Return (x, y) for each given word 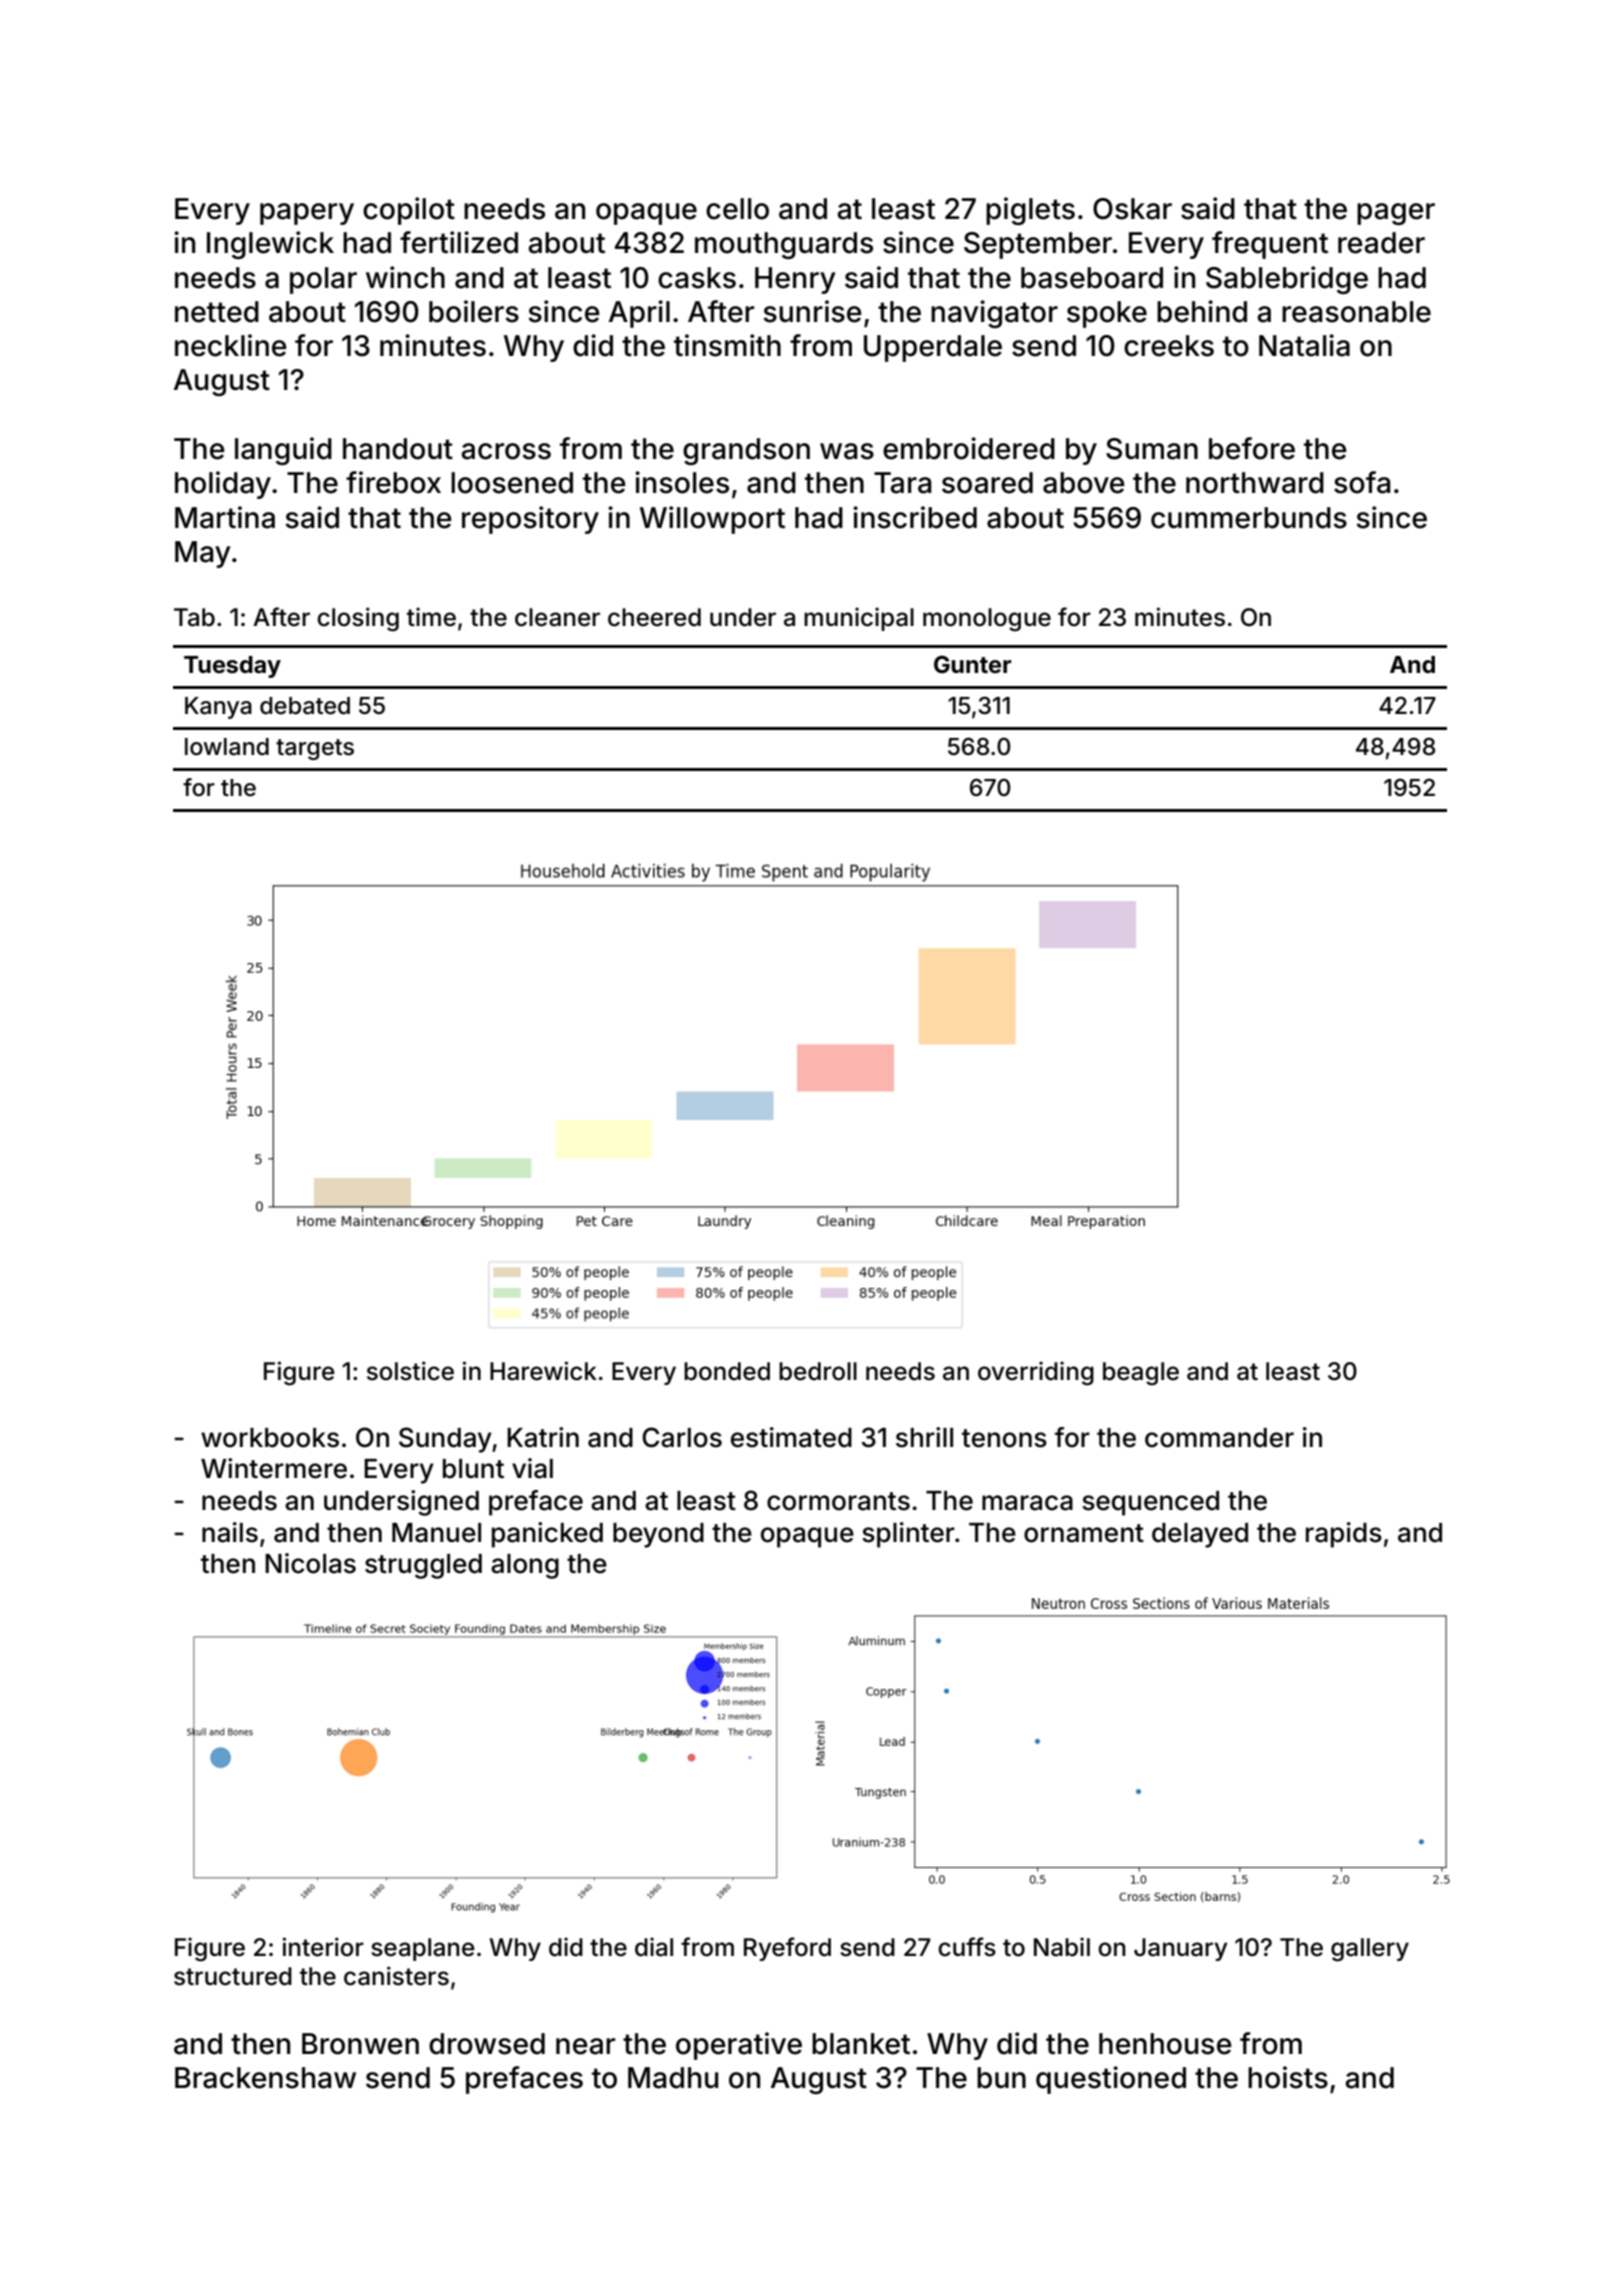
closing (358, 619)
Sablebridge (1287, 280)
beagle (1141, 1373)
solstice (410, 1371)
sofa (1362, 482)
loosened (512, 483)
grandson (746, 451)
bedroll (818, 1371)
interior (323, 1947)
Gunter (972, 664)
